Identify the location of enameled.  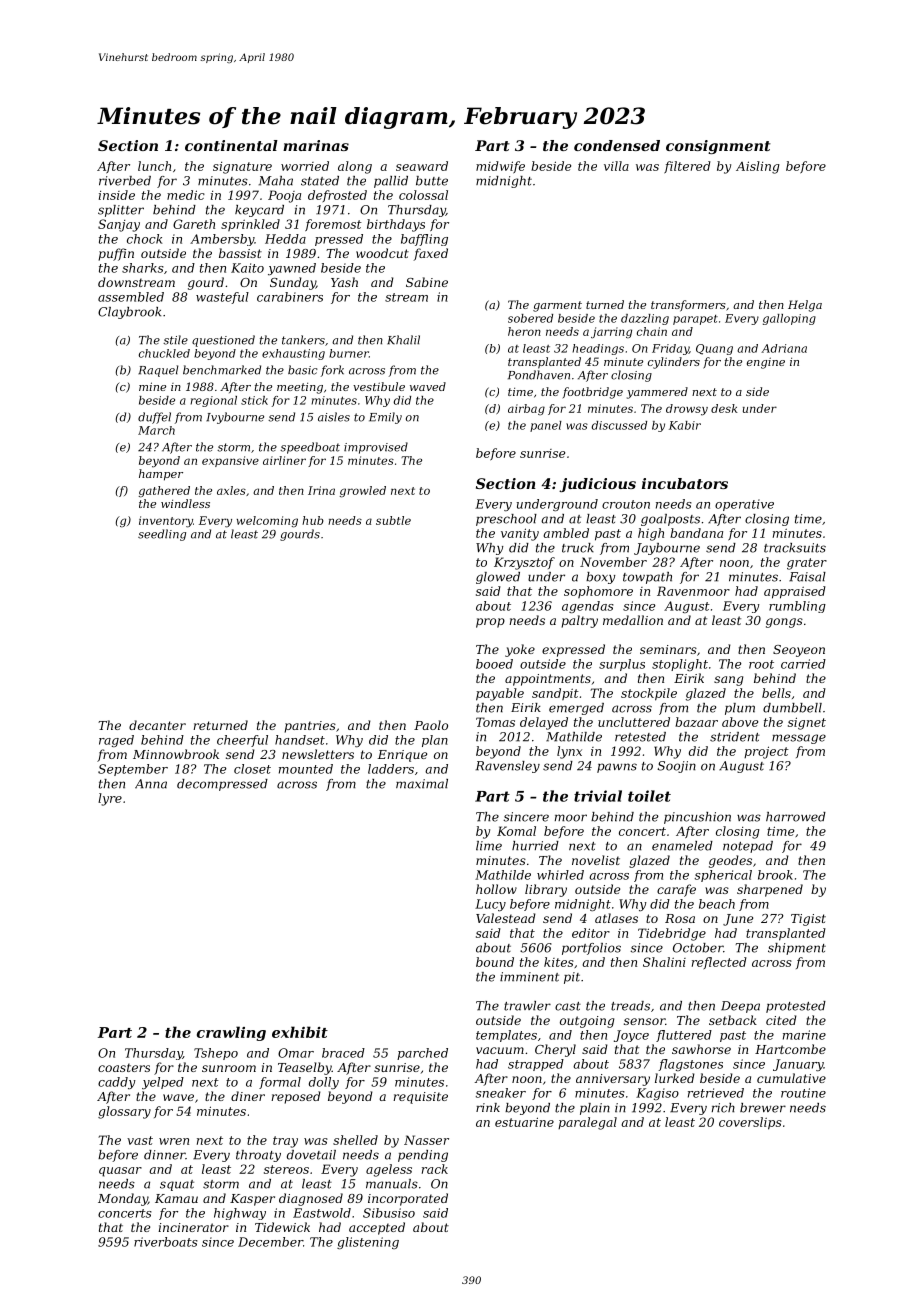
(682, 846).
